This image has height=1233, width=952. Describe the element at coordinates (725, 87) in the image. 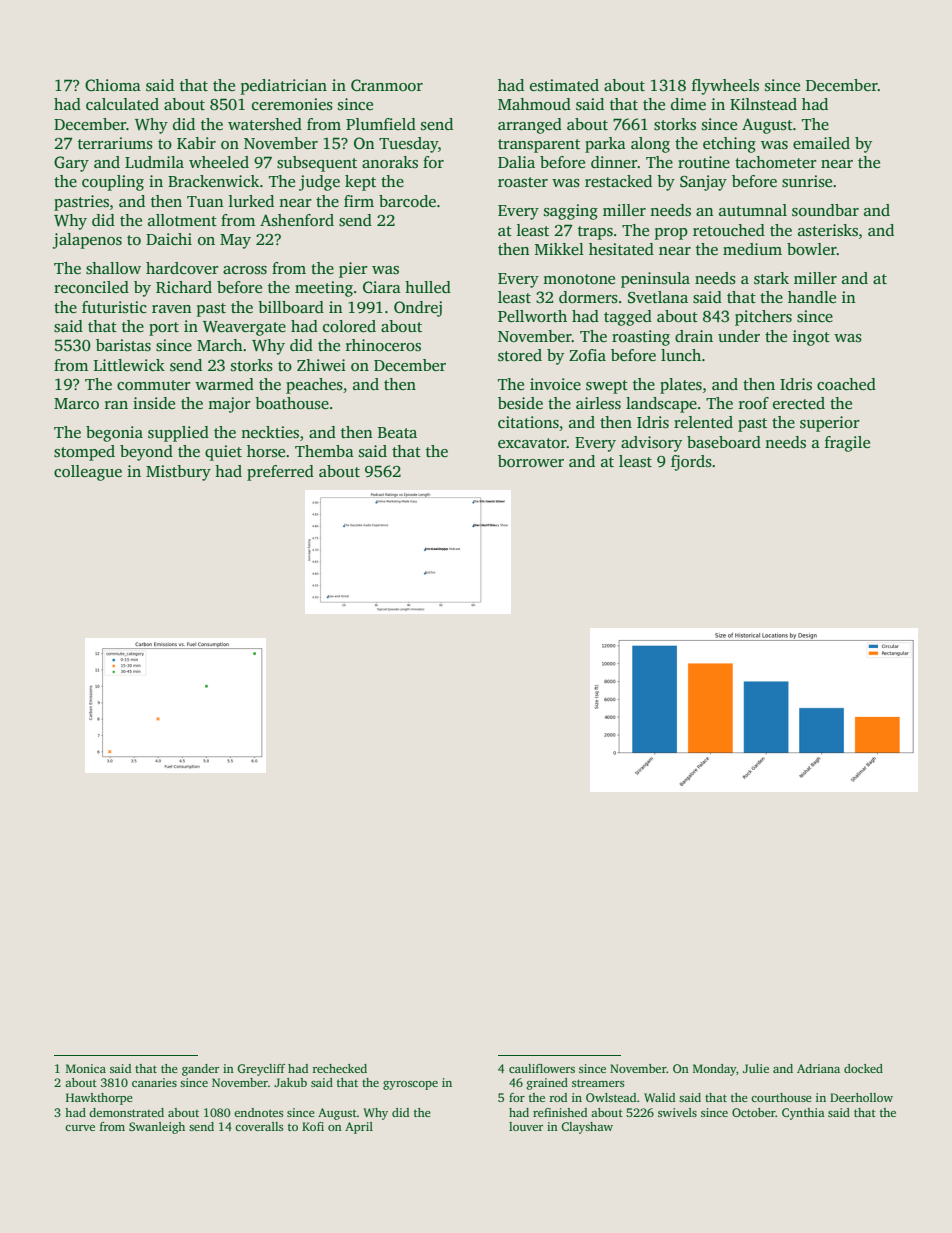

I see `flywheels` at that location.
